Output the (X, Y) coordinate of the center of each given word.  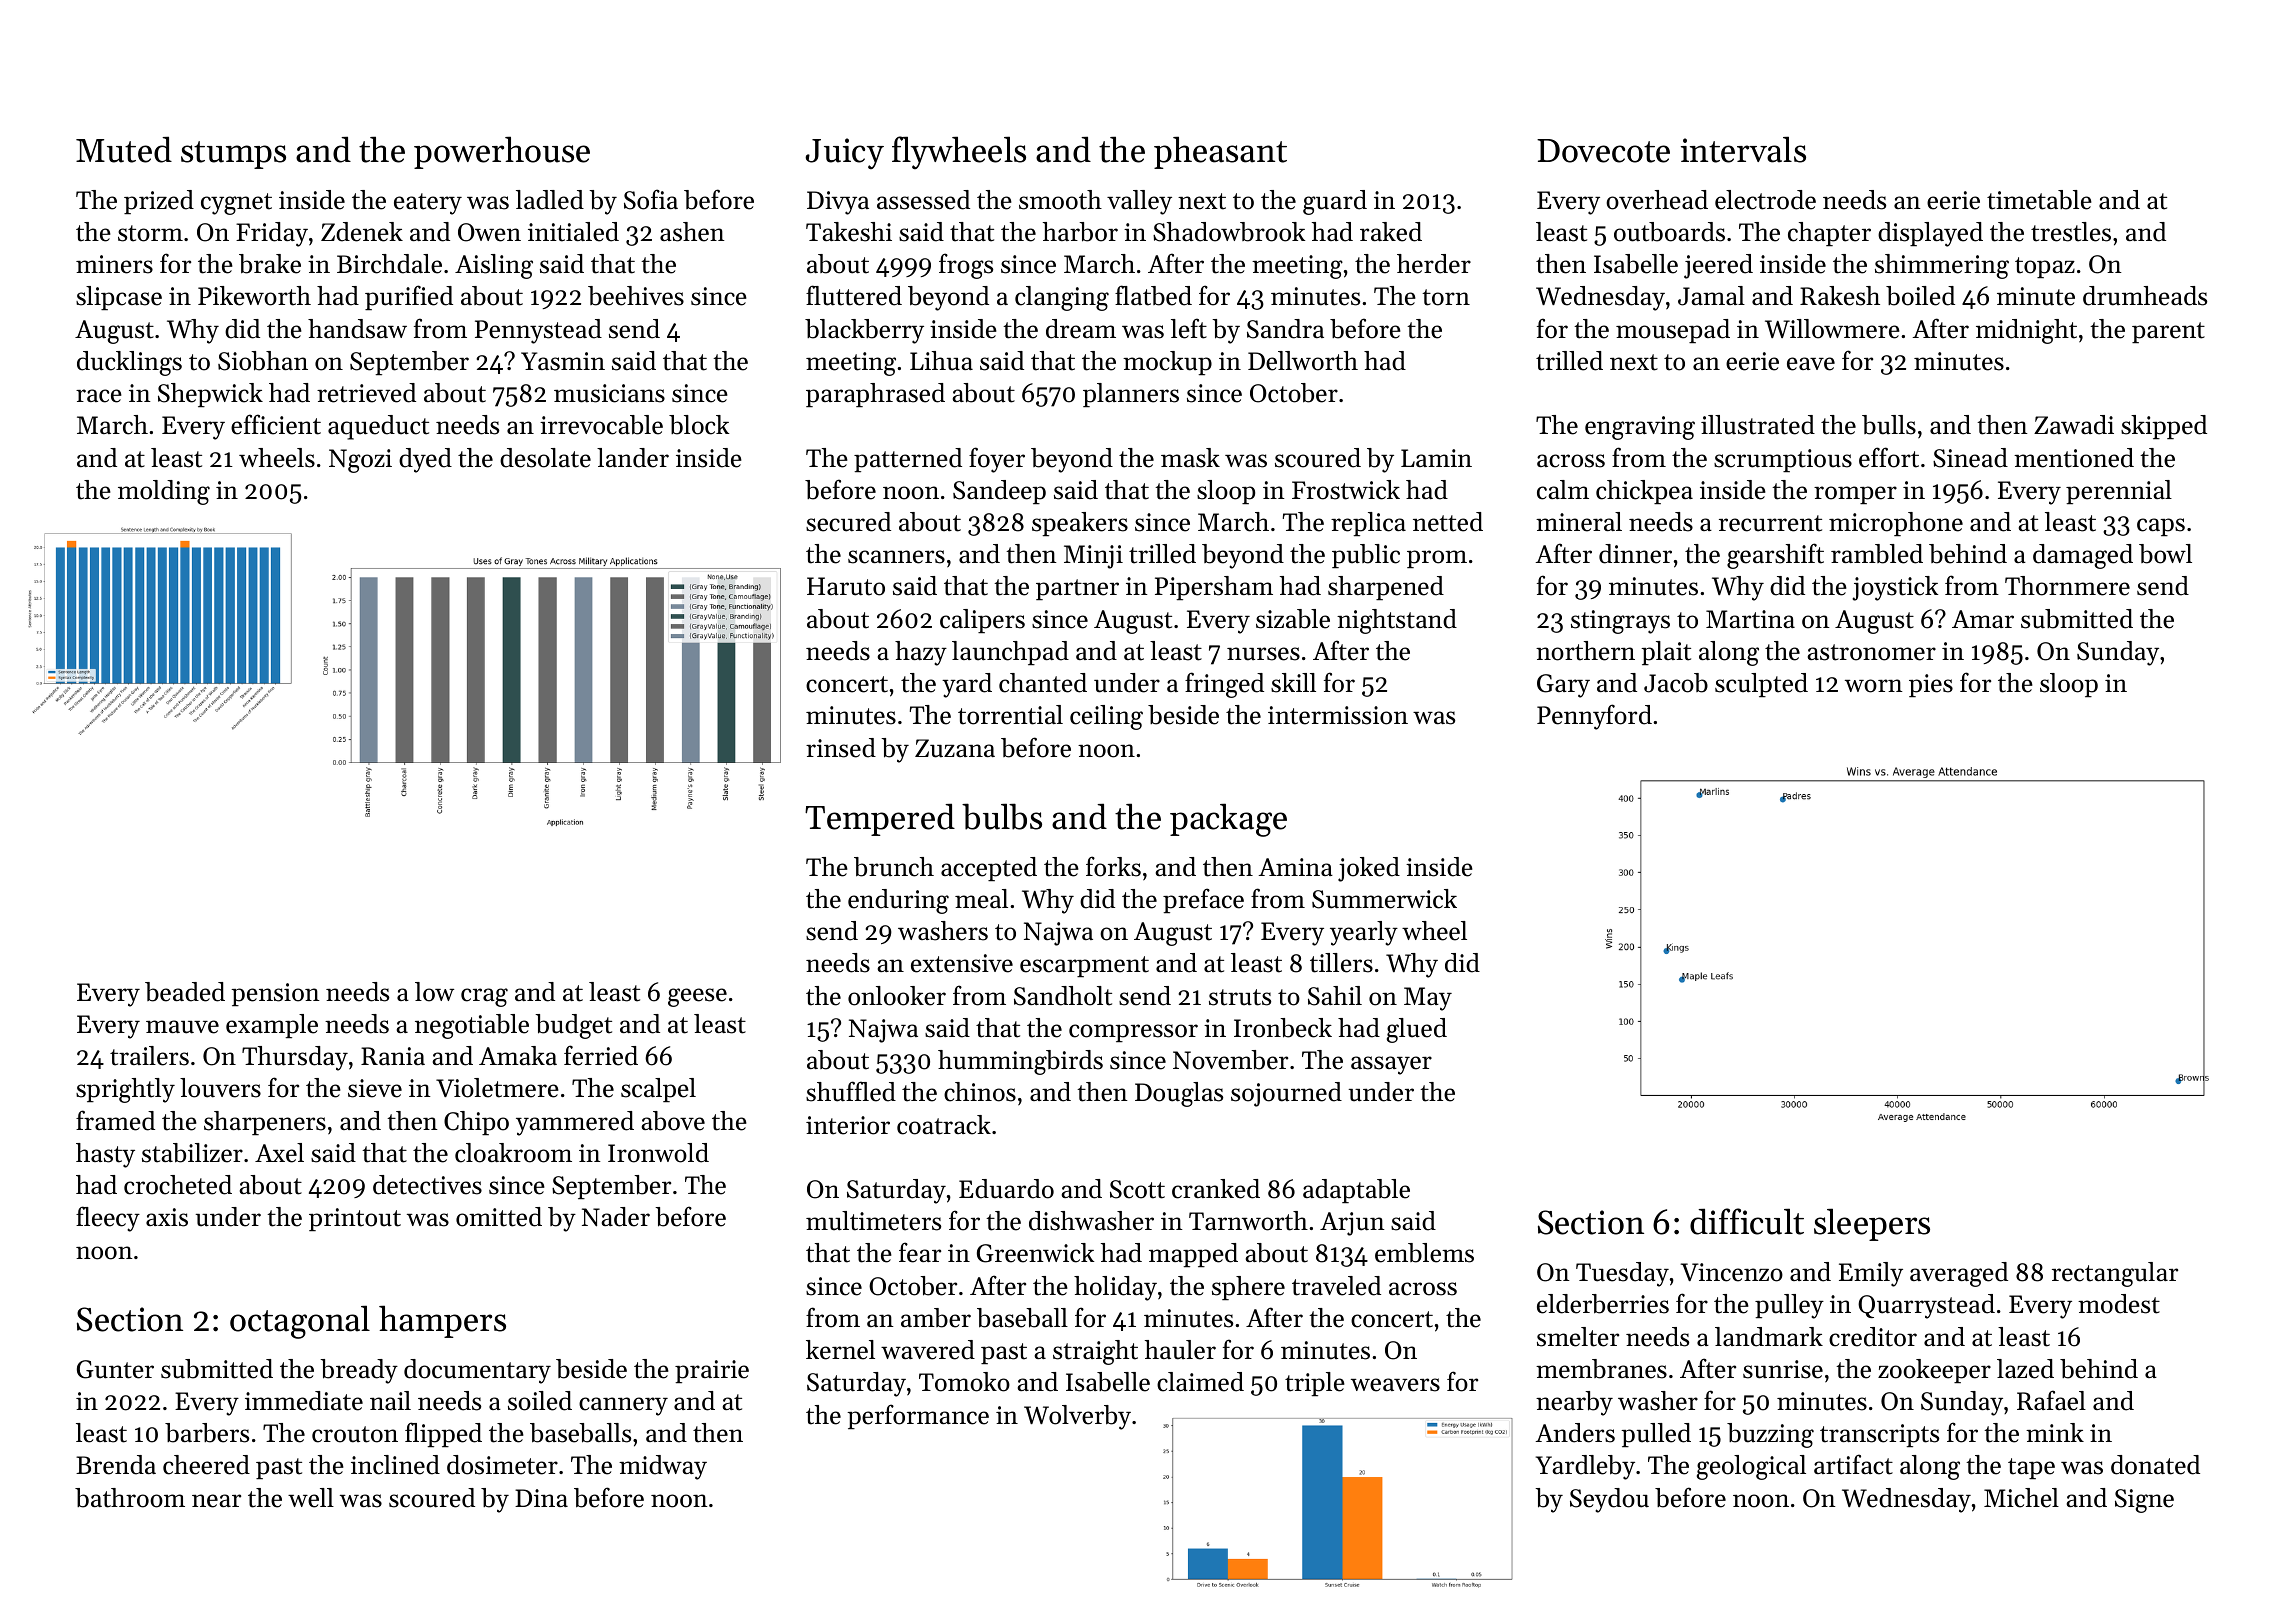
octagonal (300, 1322)
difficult (1747, 1221)
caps (2161, 527)
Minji (1093, 557)
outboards (1669, 232)
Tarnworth (1248, 1221)
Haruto (846, 586)
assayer (1391, 1065)
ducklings (129, 363)
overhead (1657, 200)
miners (114, 264)
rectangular (2115, 1274)
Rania (393, 1056)
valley (1139, 202)
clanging (1062, 298)
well (311, 1498)
